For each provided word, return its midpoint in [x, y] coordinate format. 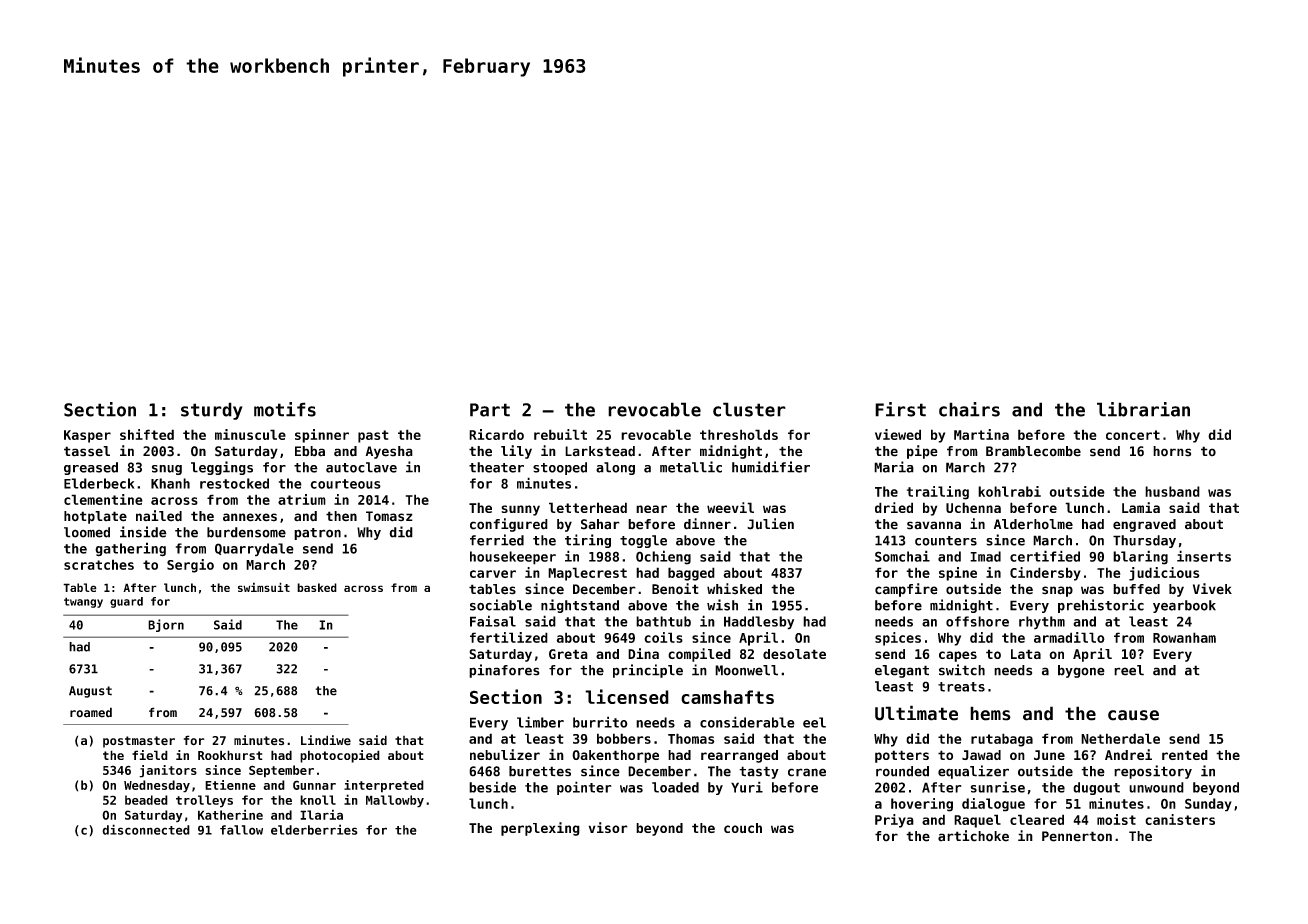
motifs [285, 409]
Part [490, 410]
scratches [99, 564]
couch [743, 828]
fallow [241, 830]
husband [1172, 491]
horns [1172, 451]
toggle [643, 541]
